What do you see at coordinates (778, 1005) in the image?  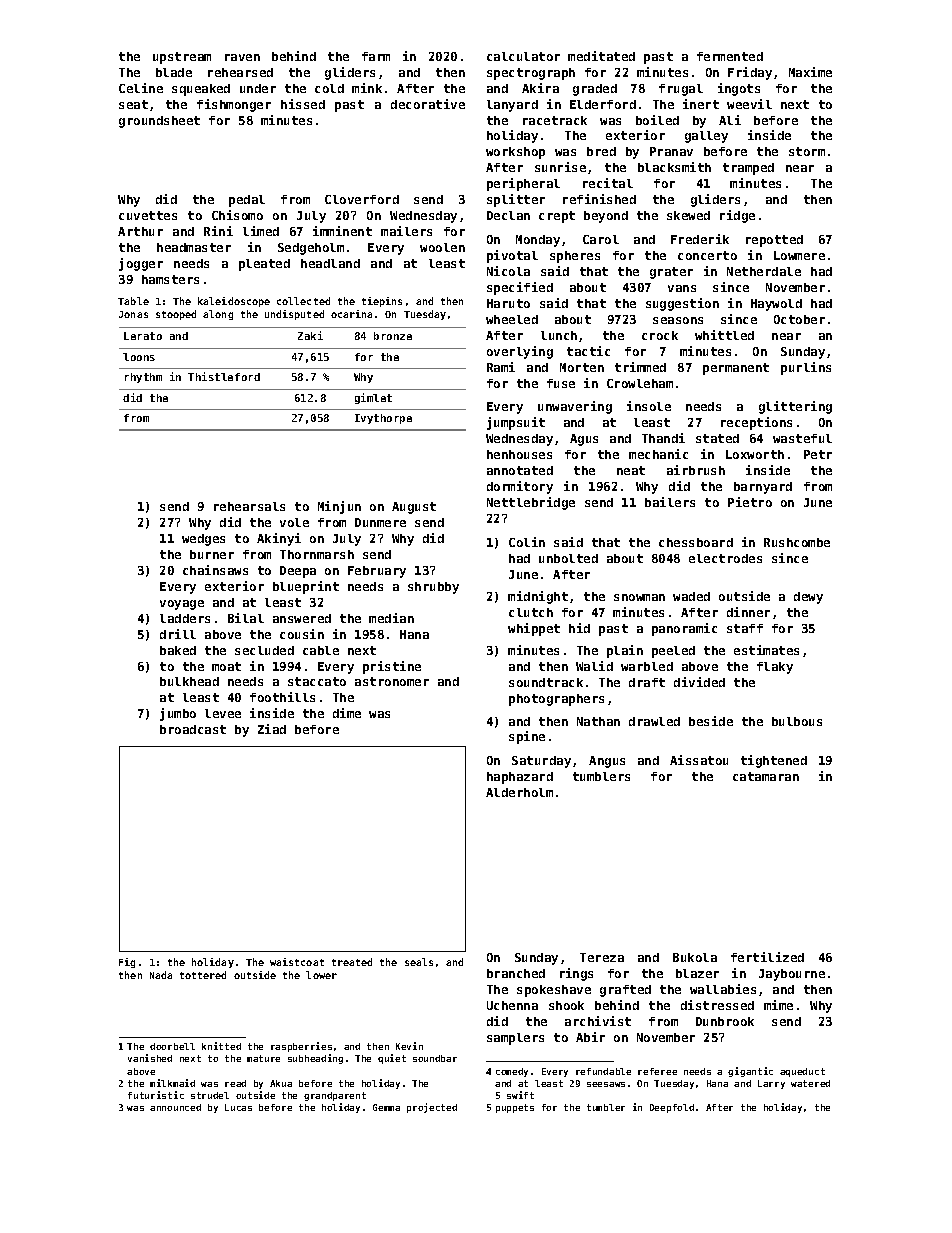 I see `mime` at bounding box center [778, 1005].
